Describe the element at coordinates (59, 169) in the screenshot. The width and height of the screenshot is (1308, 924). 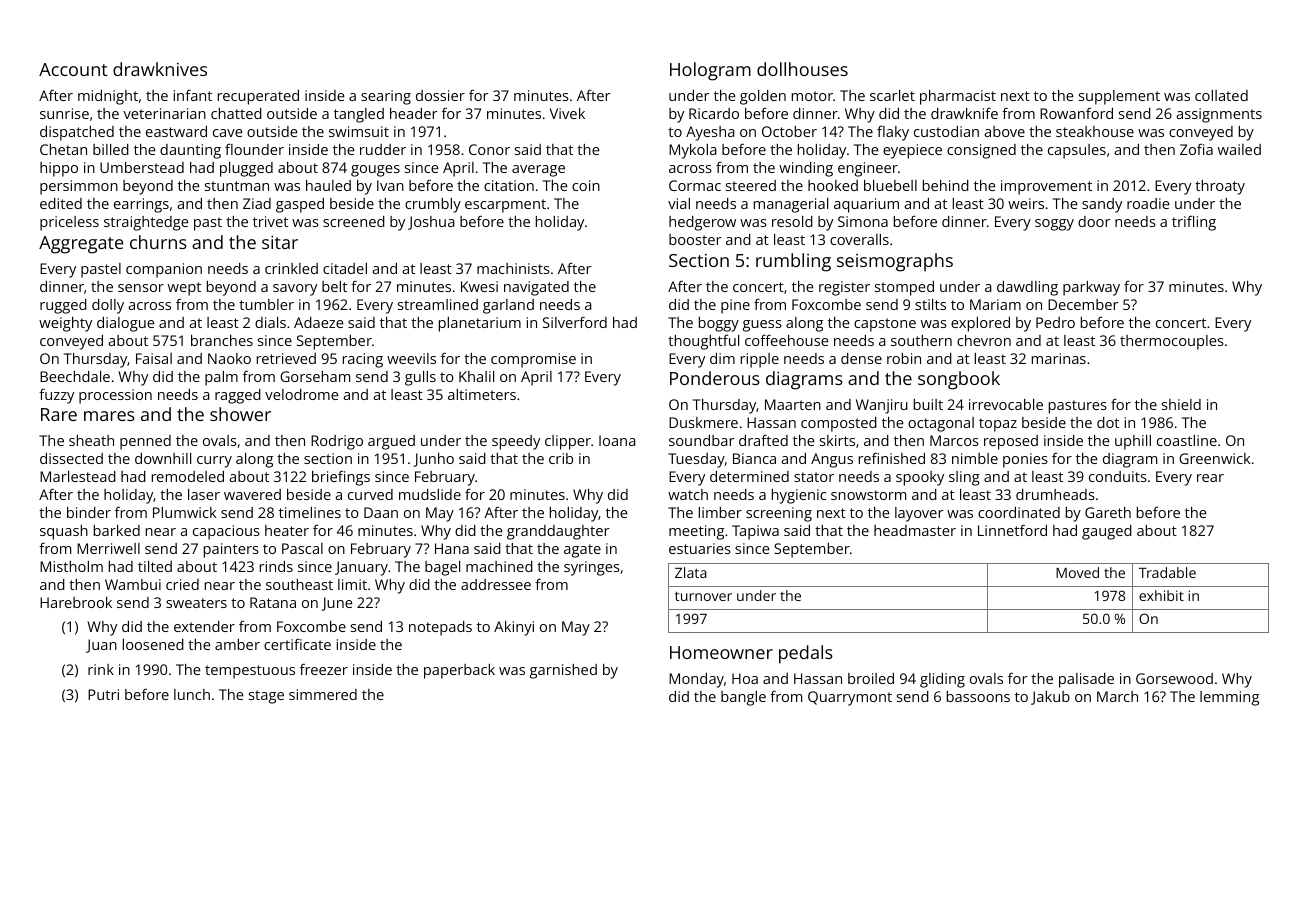
I see `hippo` at that location.
